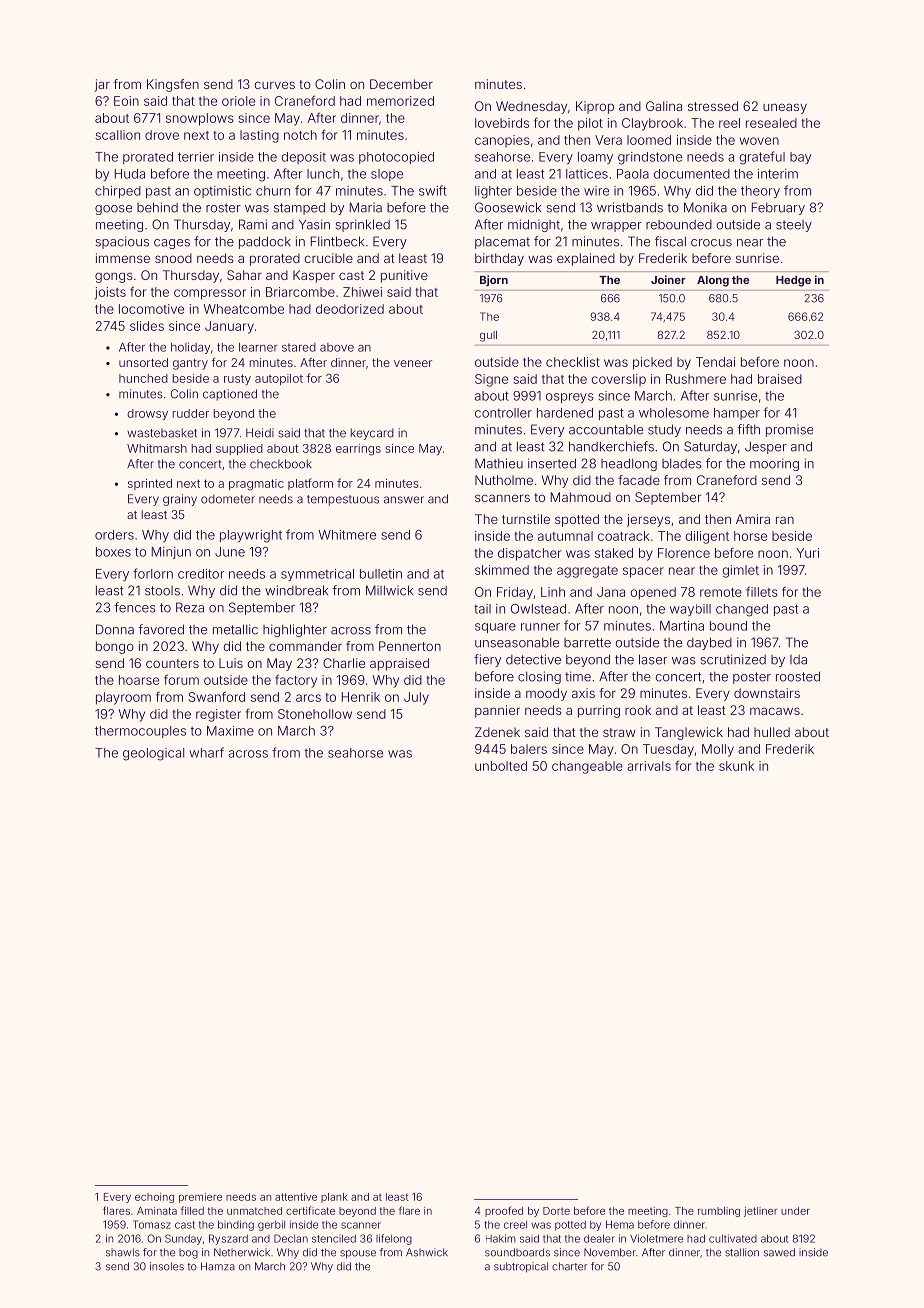 Image resolution: width=924 pixels, height=1308 pixels. Describe the element at coordinates (780, 379) in the page. I see `braised` at that location.
